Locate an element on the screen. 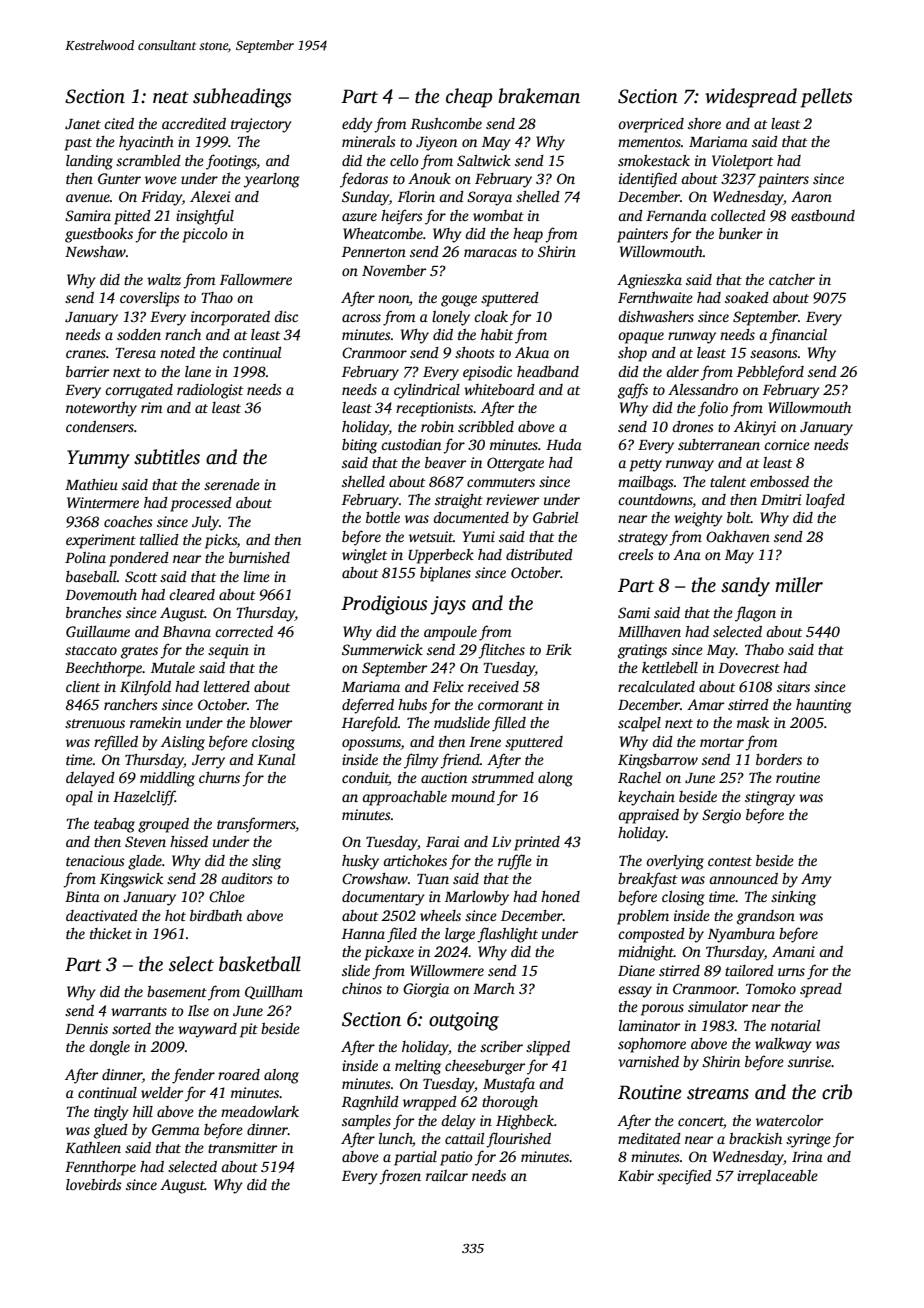 The image size is (924, 1308). folio is located at coordinates (713, 409).
